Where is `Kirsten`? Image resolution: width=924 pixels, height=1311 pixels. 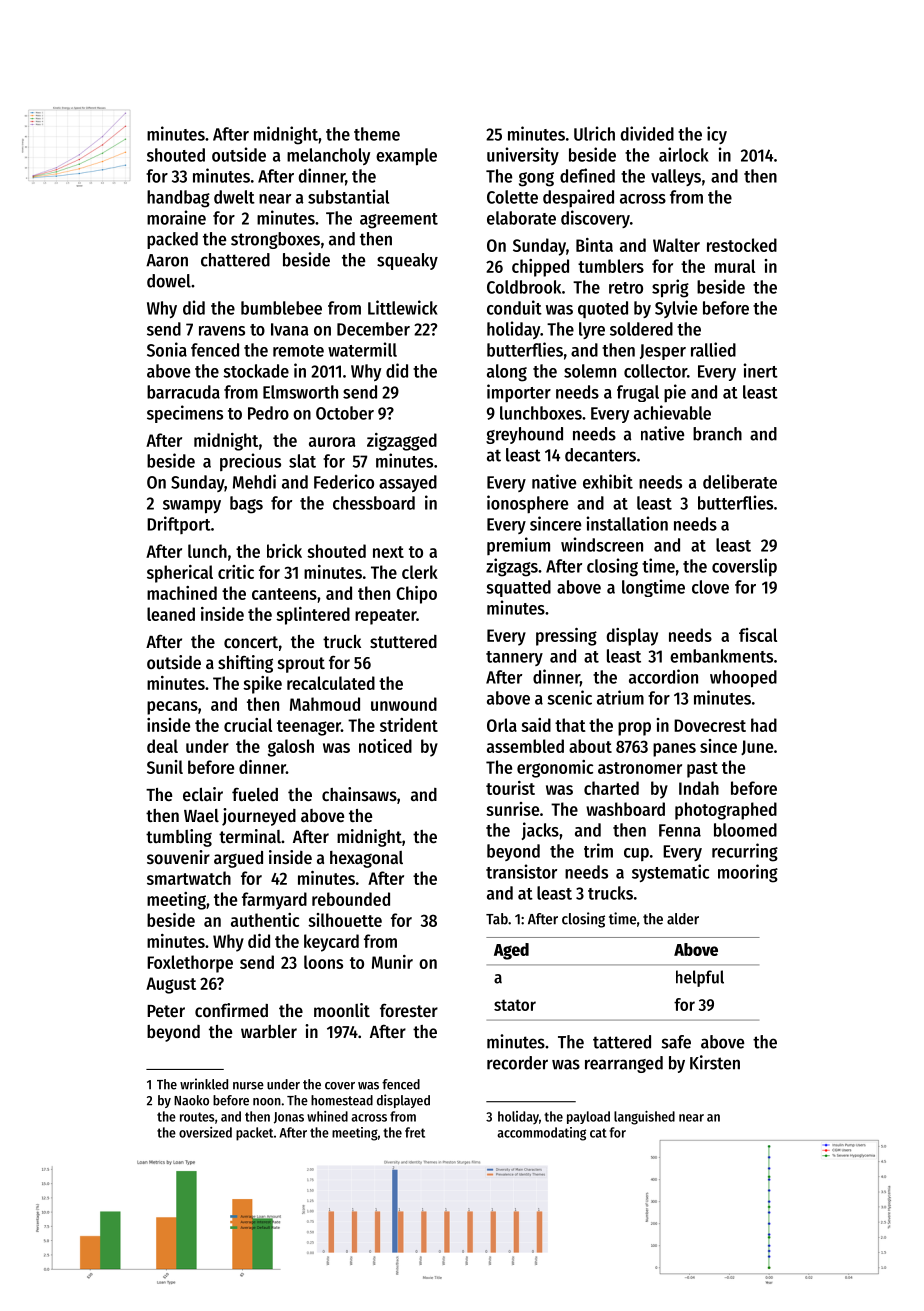 Kirsten is located at coordinates (715, 1062).
